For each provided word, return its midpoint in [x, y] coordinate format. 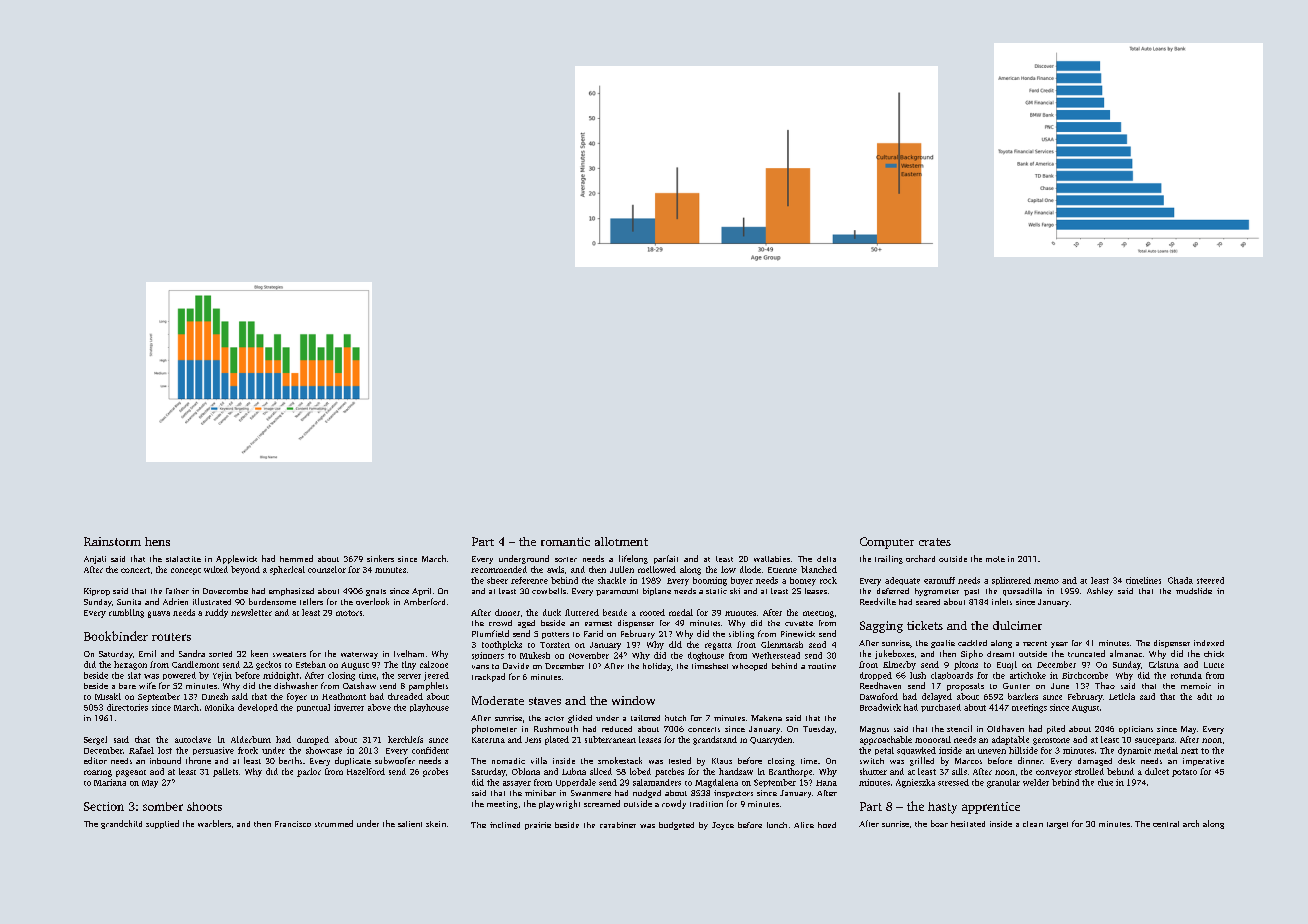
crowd [500, 623]
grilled [922, 761]
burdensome [272, 601]
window [633, 700]
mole [995, 559]
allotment [621, 541]
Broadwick [880, 707]
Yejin [222, 676]
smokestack [620, 760]
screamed [602, 803]
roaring [98, 773]
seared [928, 602]
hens [157, 541]
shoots [204, 806]
